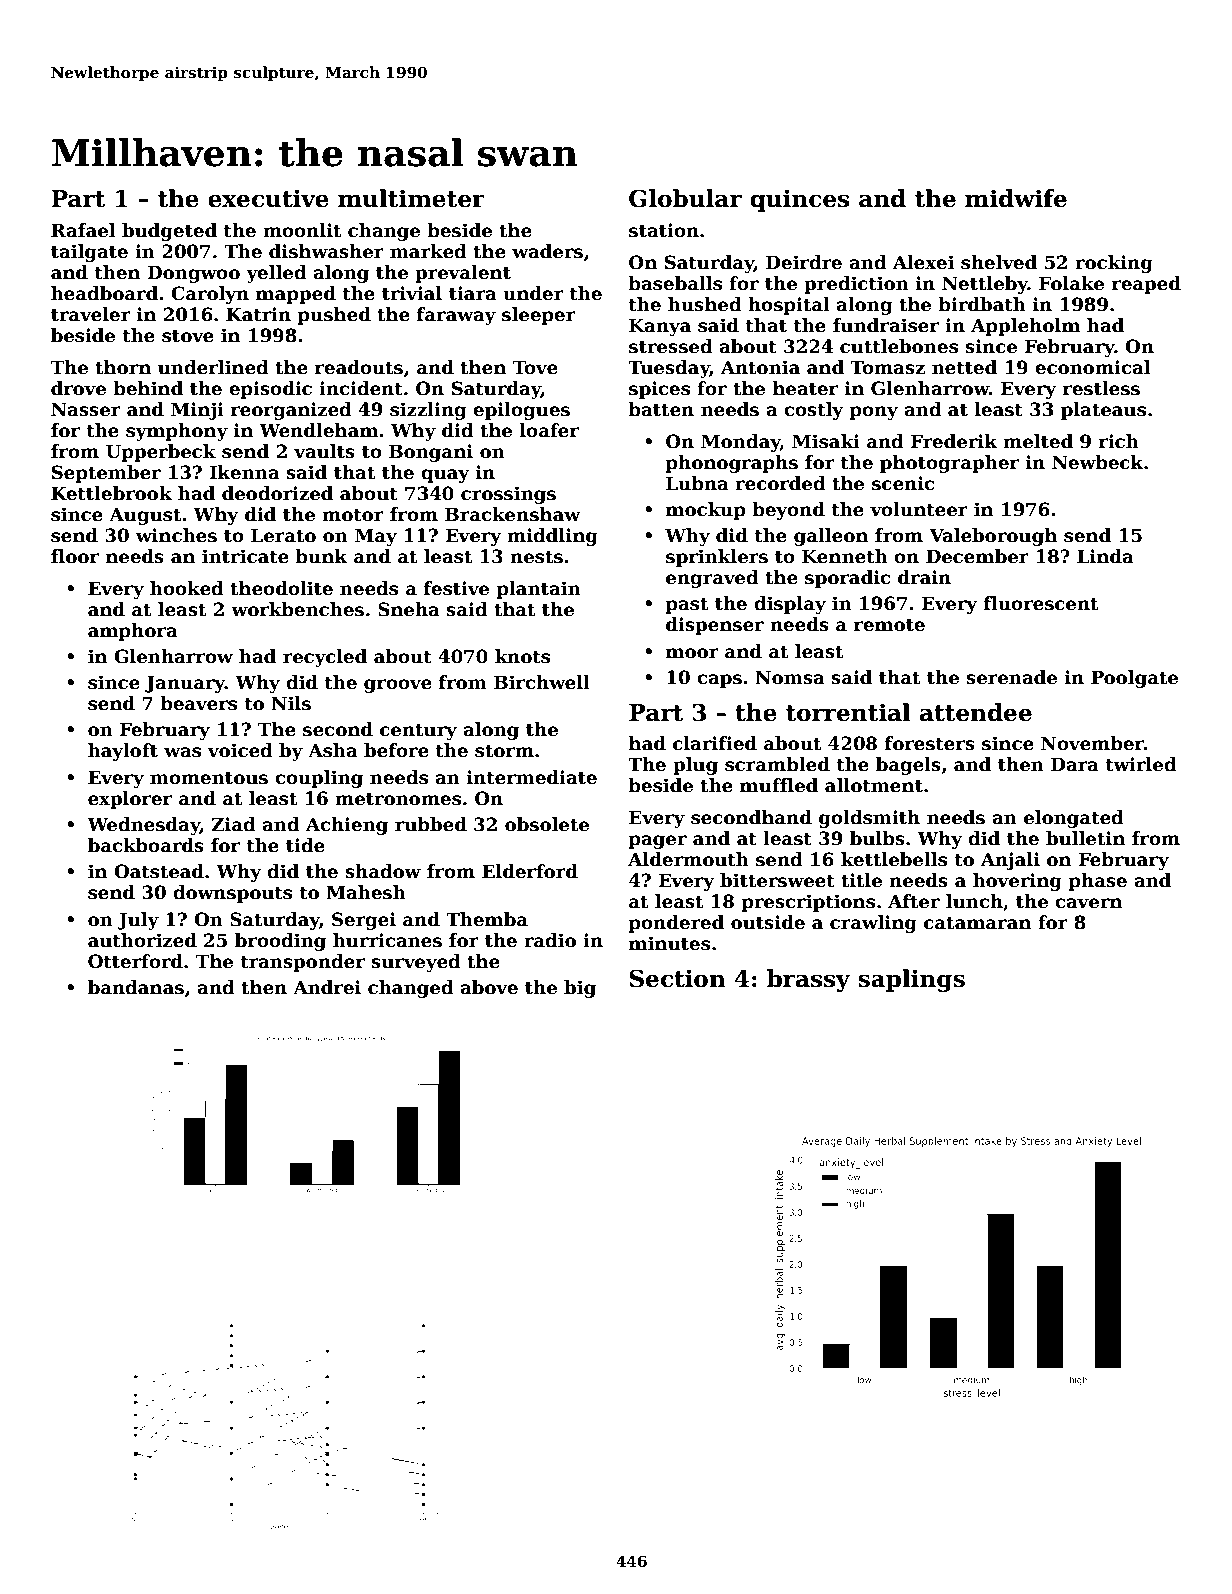 The width and height of the screenshot is (1232, 1594). I want to click on executive, so click(268, 198).
